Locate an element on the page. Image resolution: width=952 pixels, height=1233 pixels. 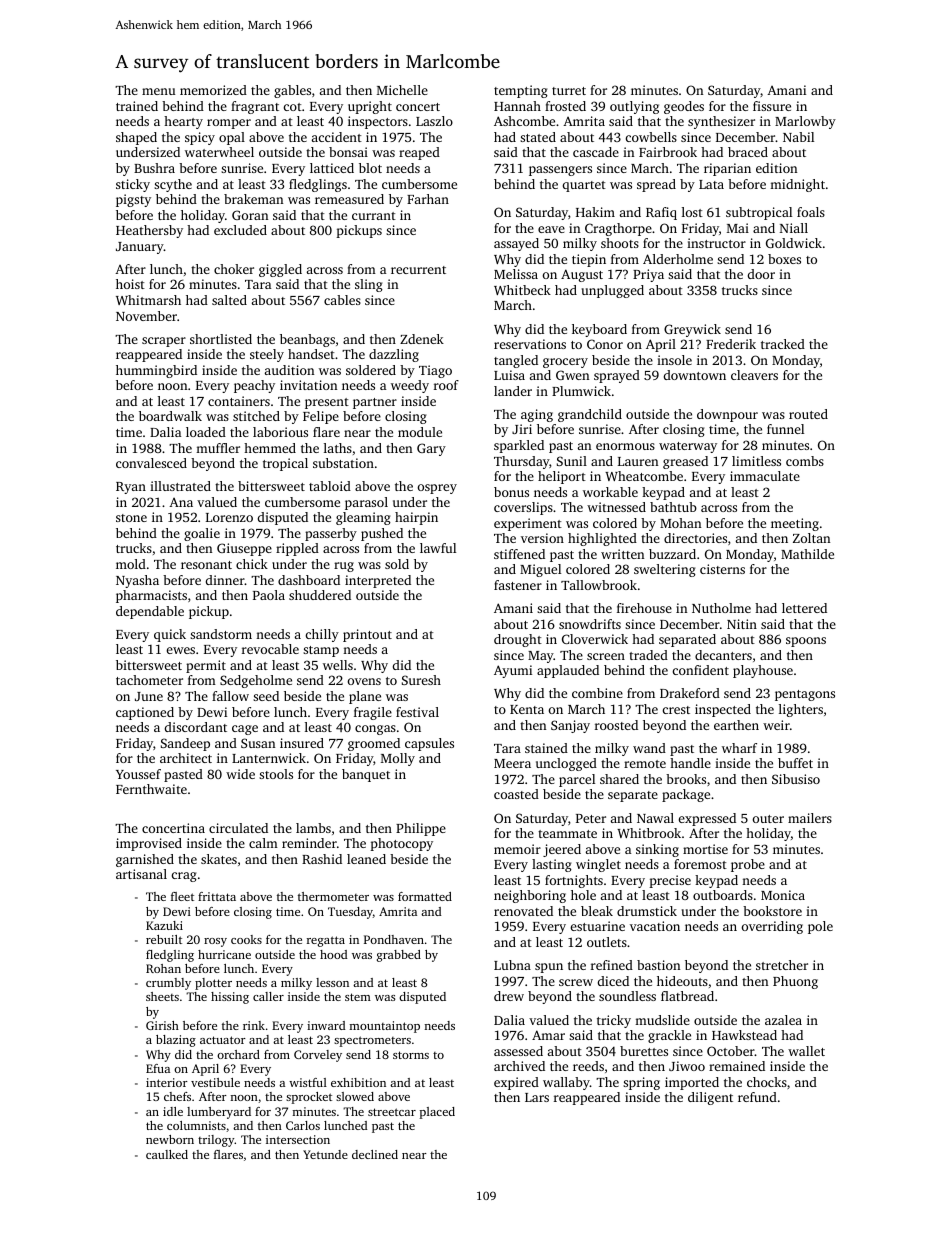
diligent is located at coordinates (710, 1098).
